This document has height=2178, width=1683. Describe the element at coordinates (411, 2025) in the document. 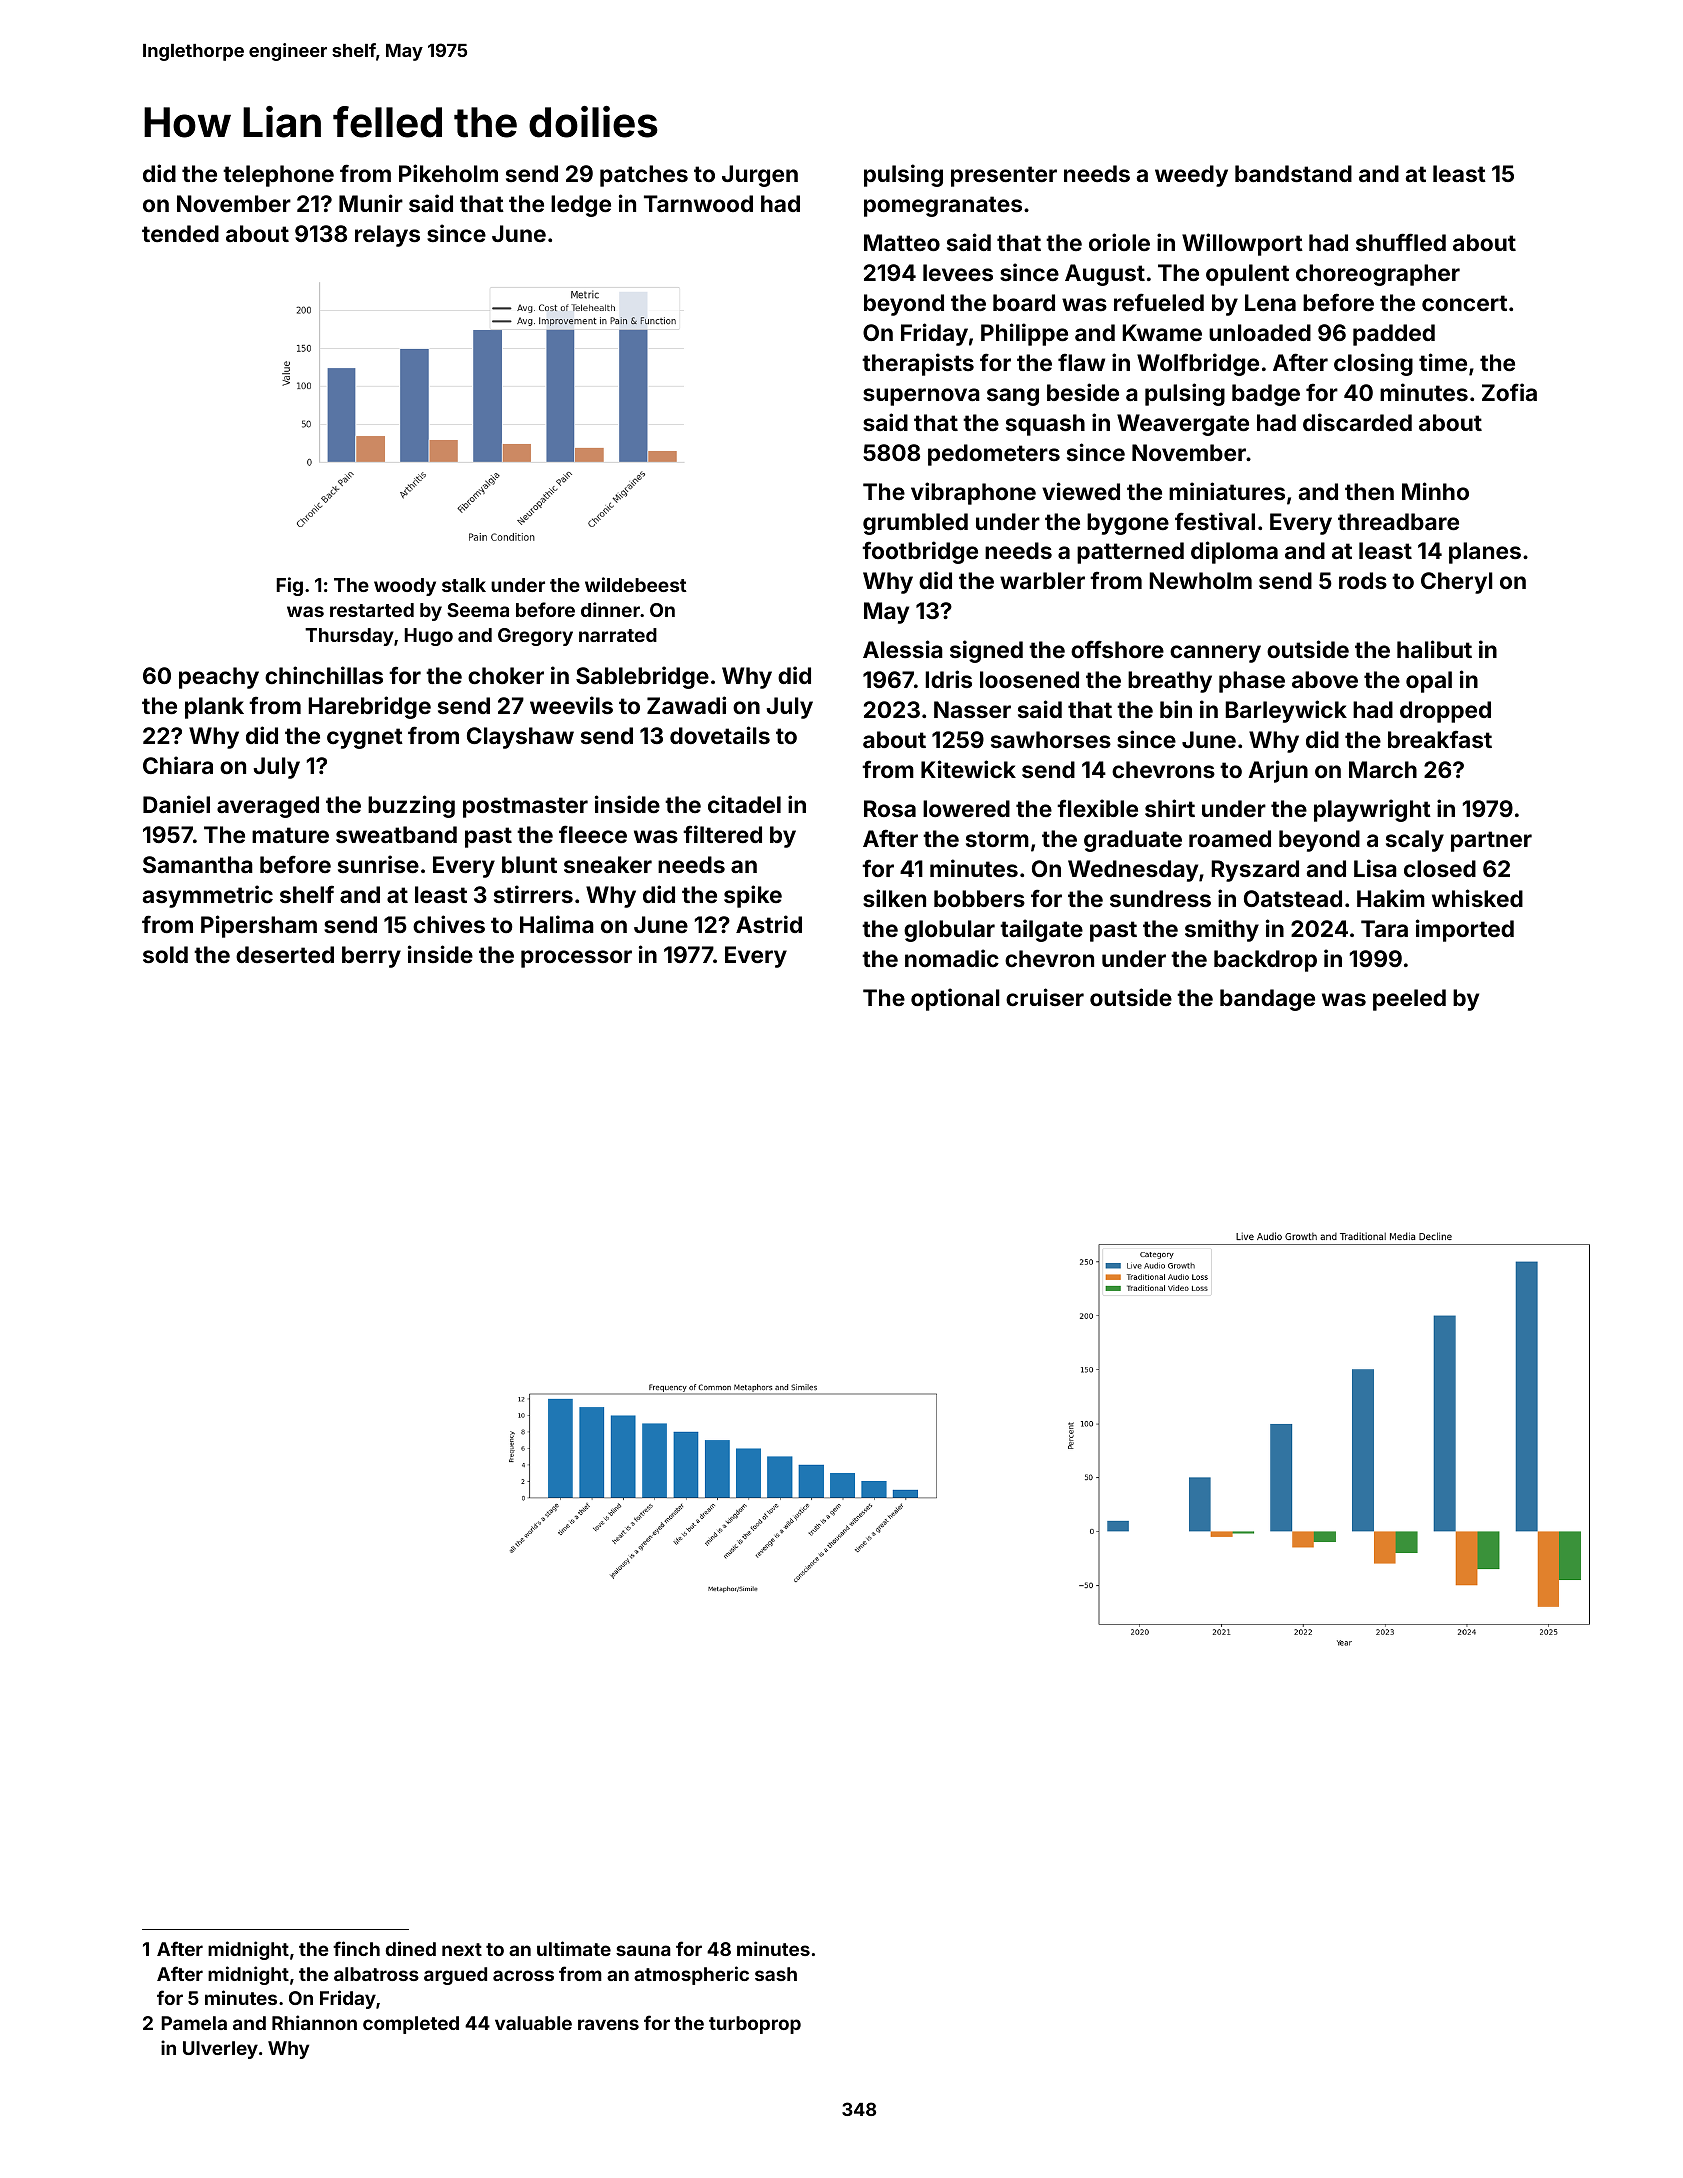

I see `completed` at that location.
